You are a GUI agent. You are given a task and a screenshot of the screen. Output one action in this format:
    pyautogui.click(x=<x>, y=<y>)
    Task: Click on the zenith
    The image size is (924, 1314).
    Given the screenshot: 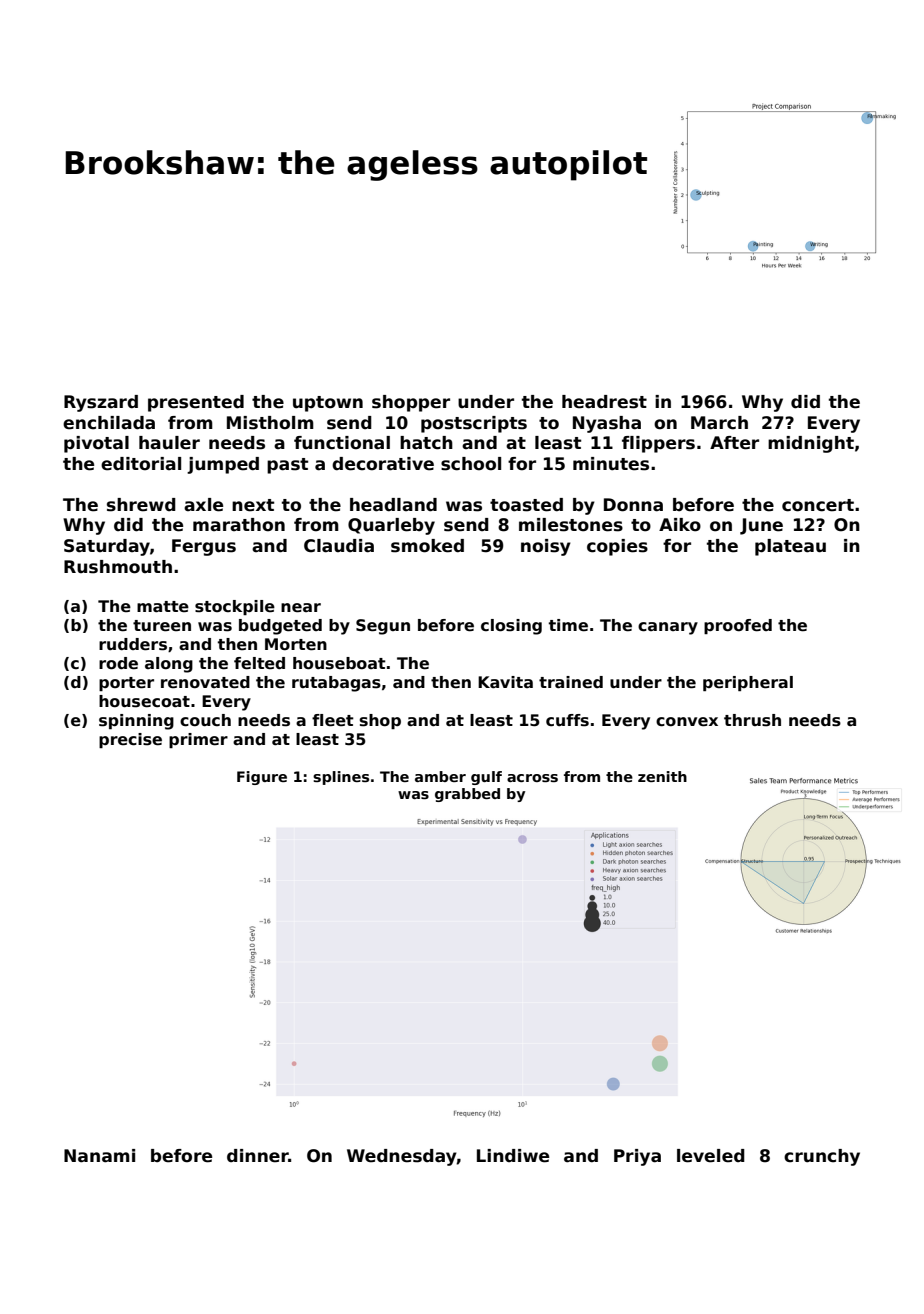 What is the action you would take?
    pyautogui.click(x=662, y=776)
